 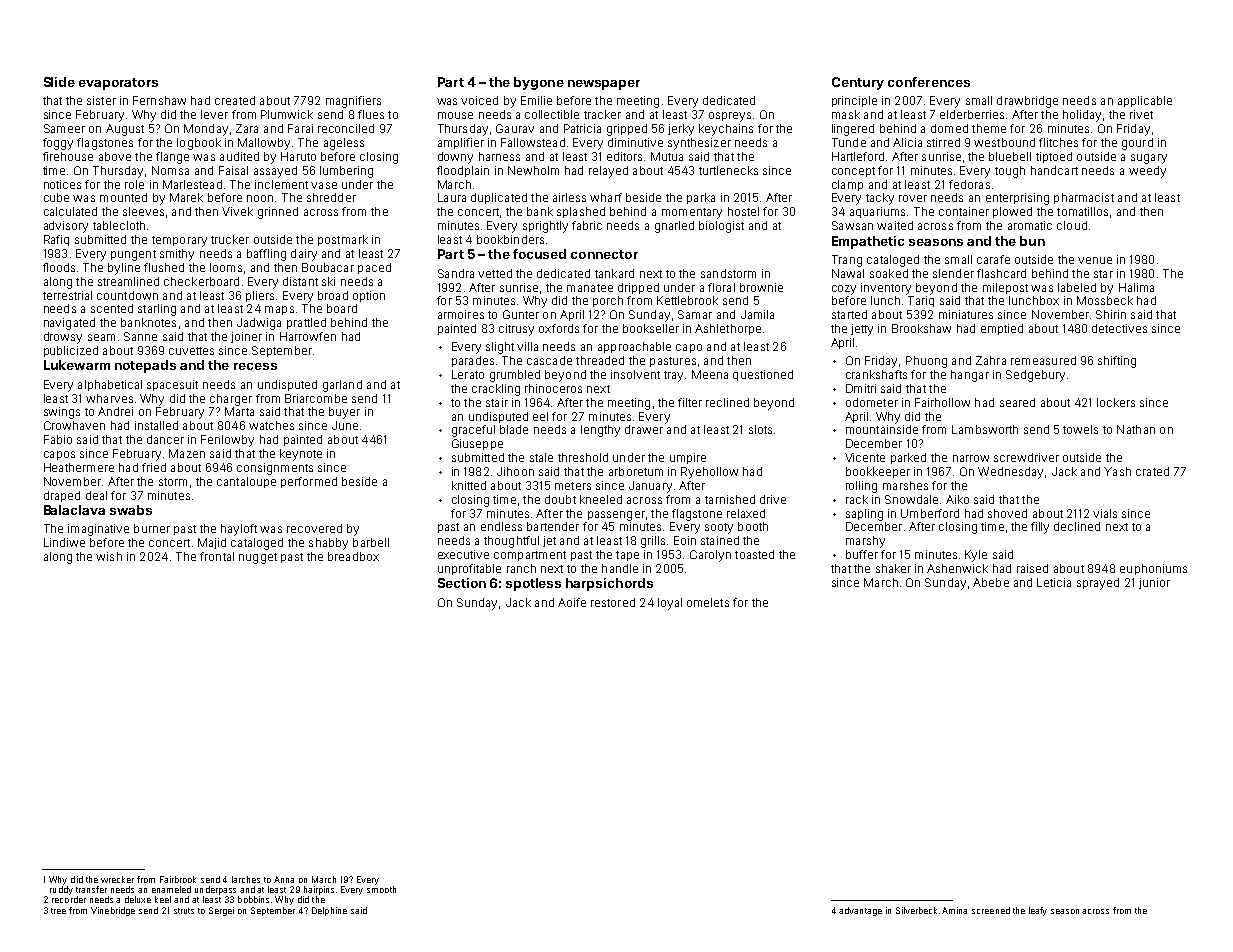 I want to click on Anna, so click(x=284, y=879).
